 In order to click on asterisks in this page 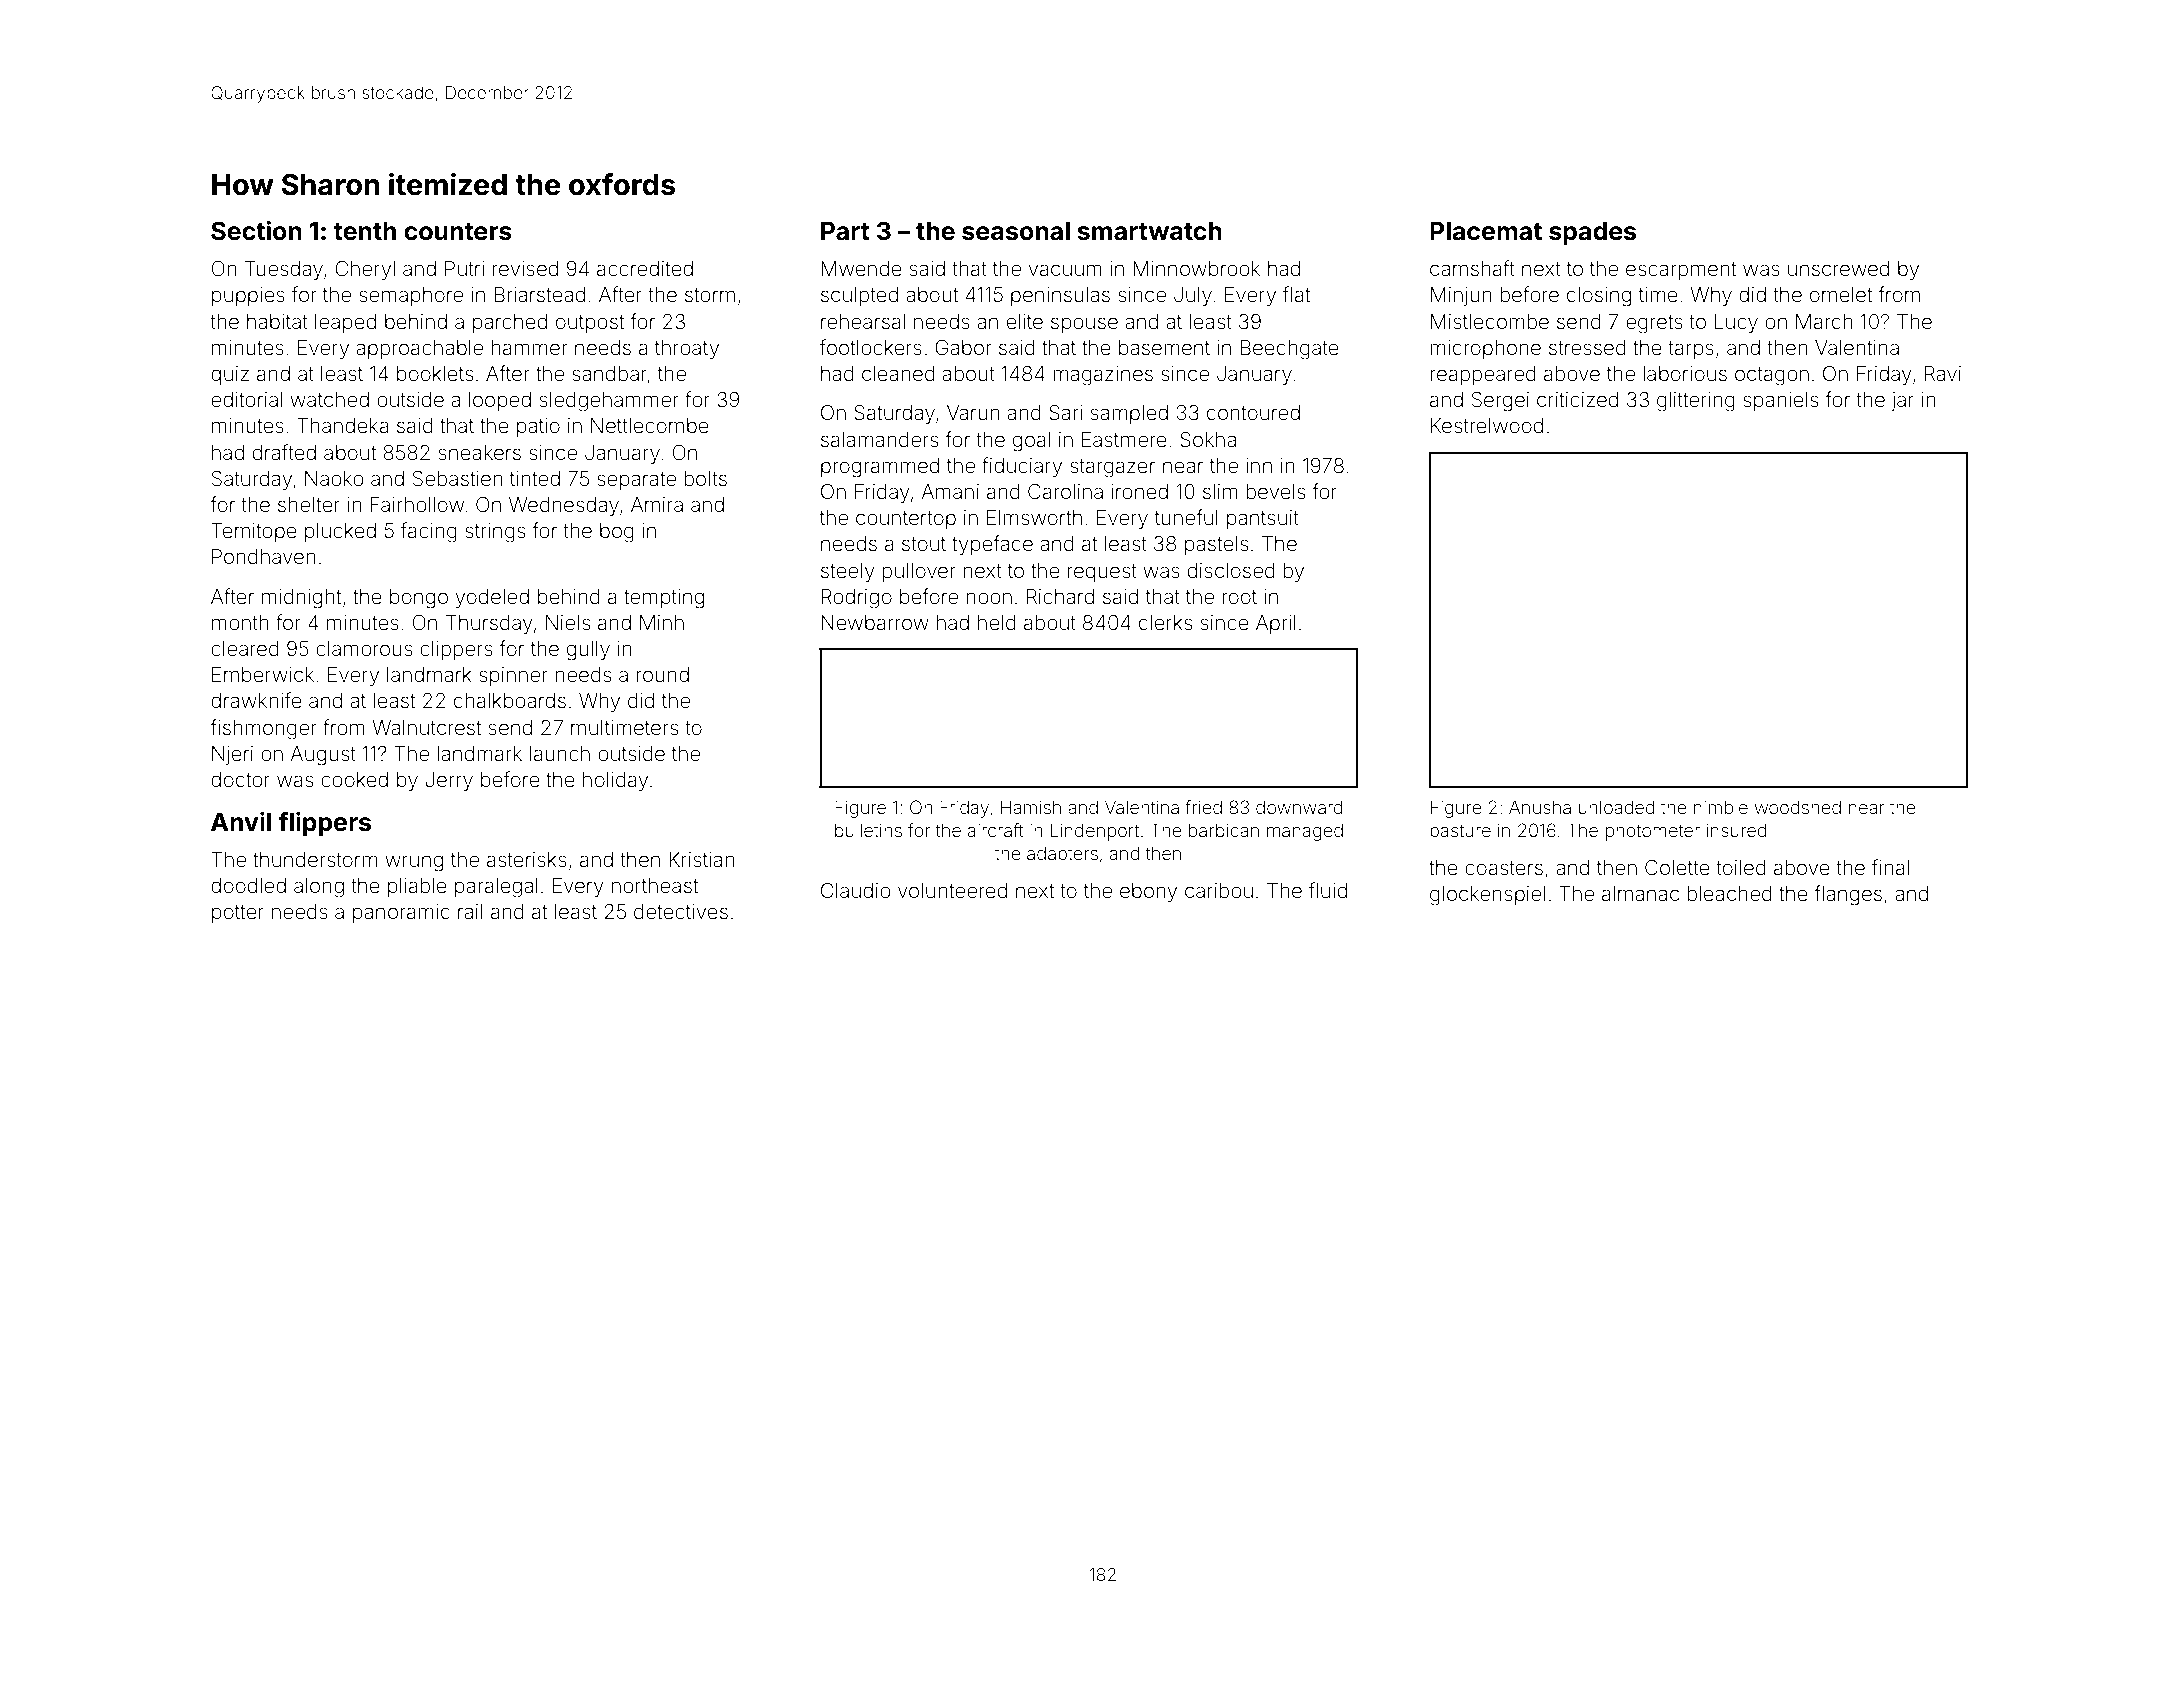, I will do `click(527, 859)`.
